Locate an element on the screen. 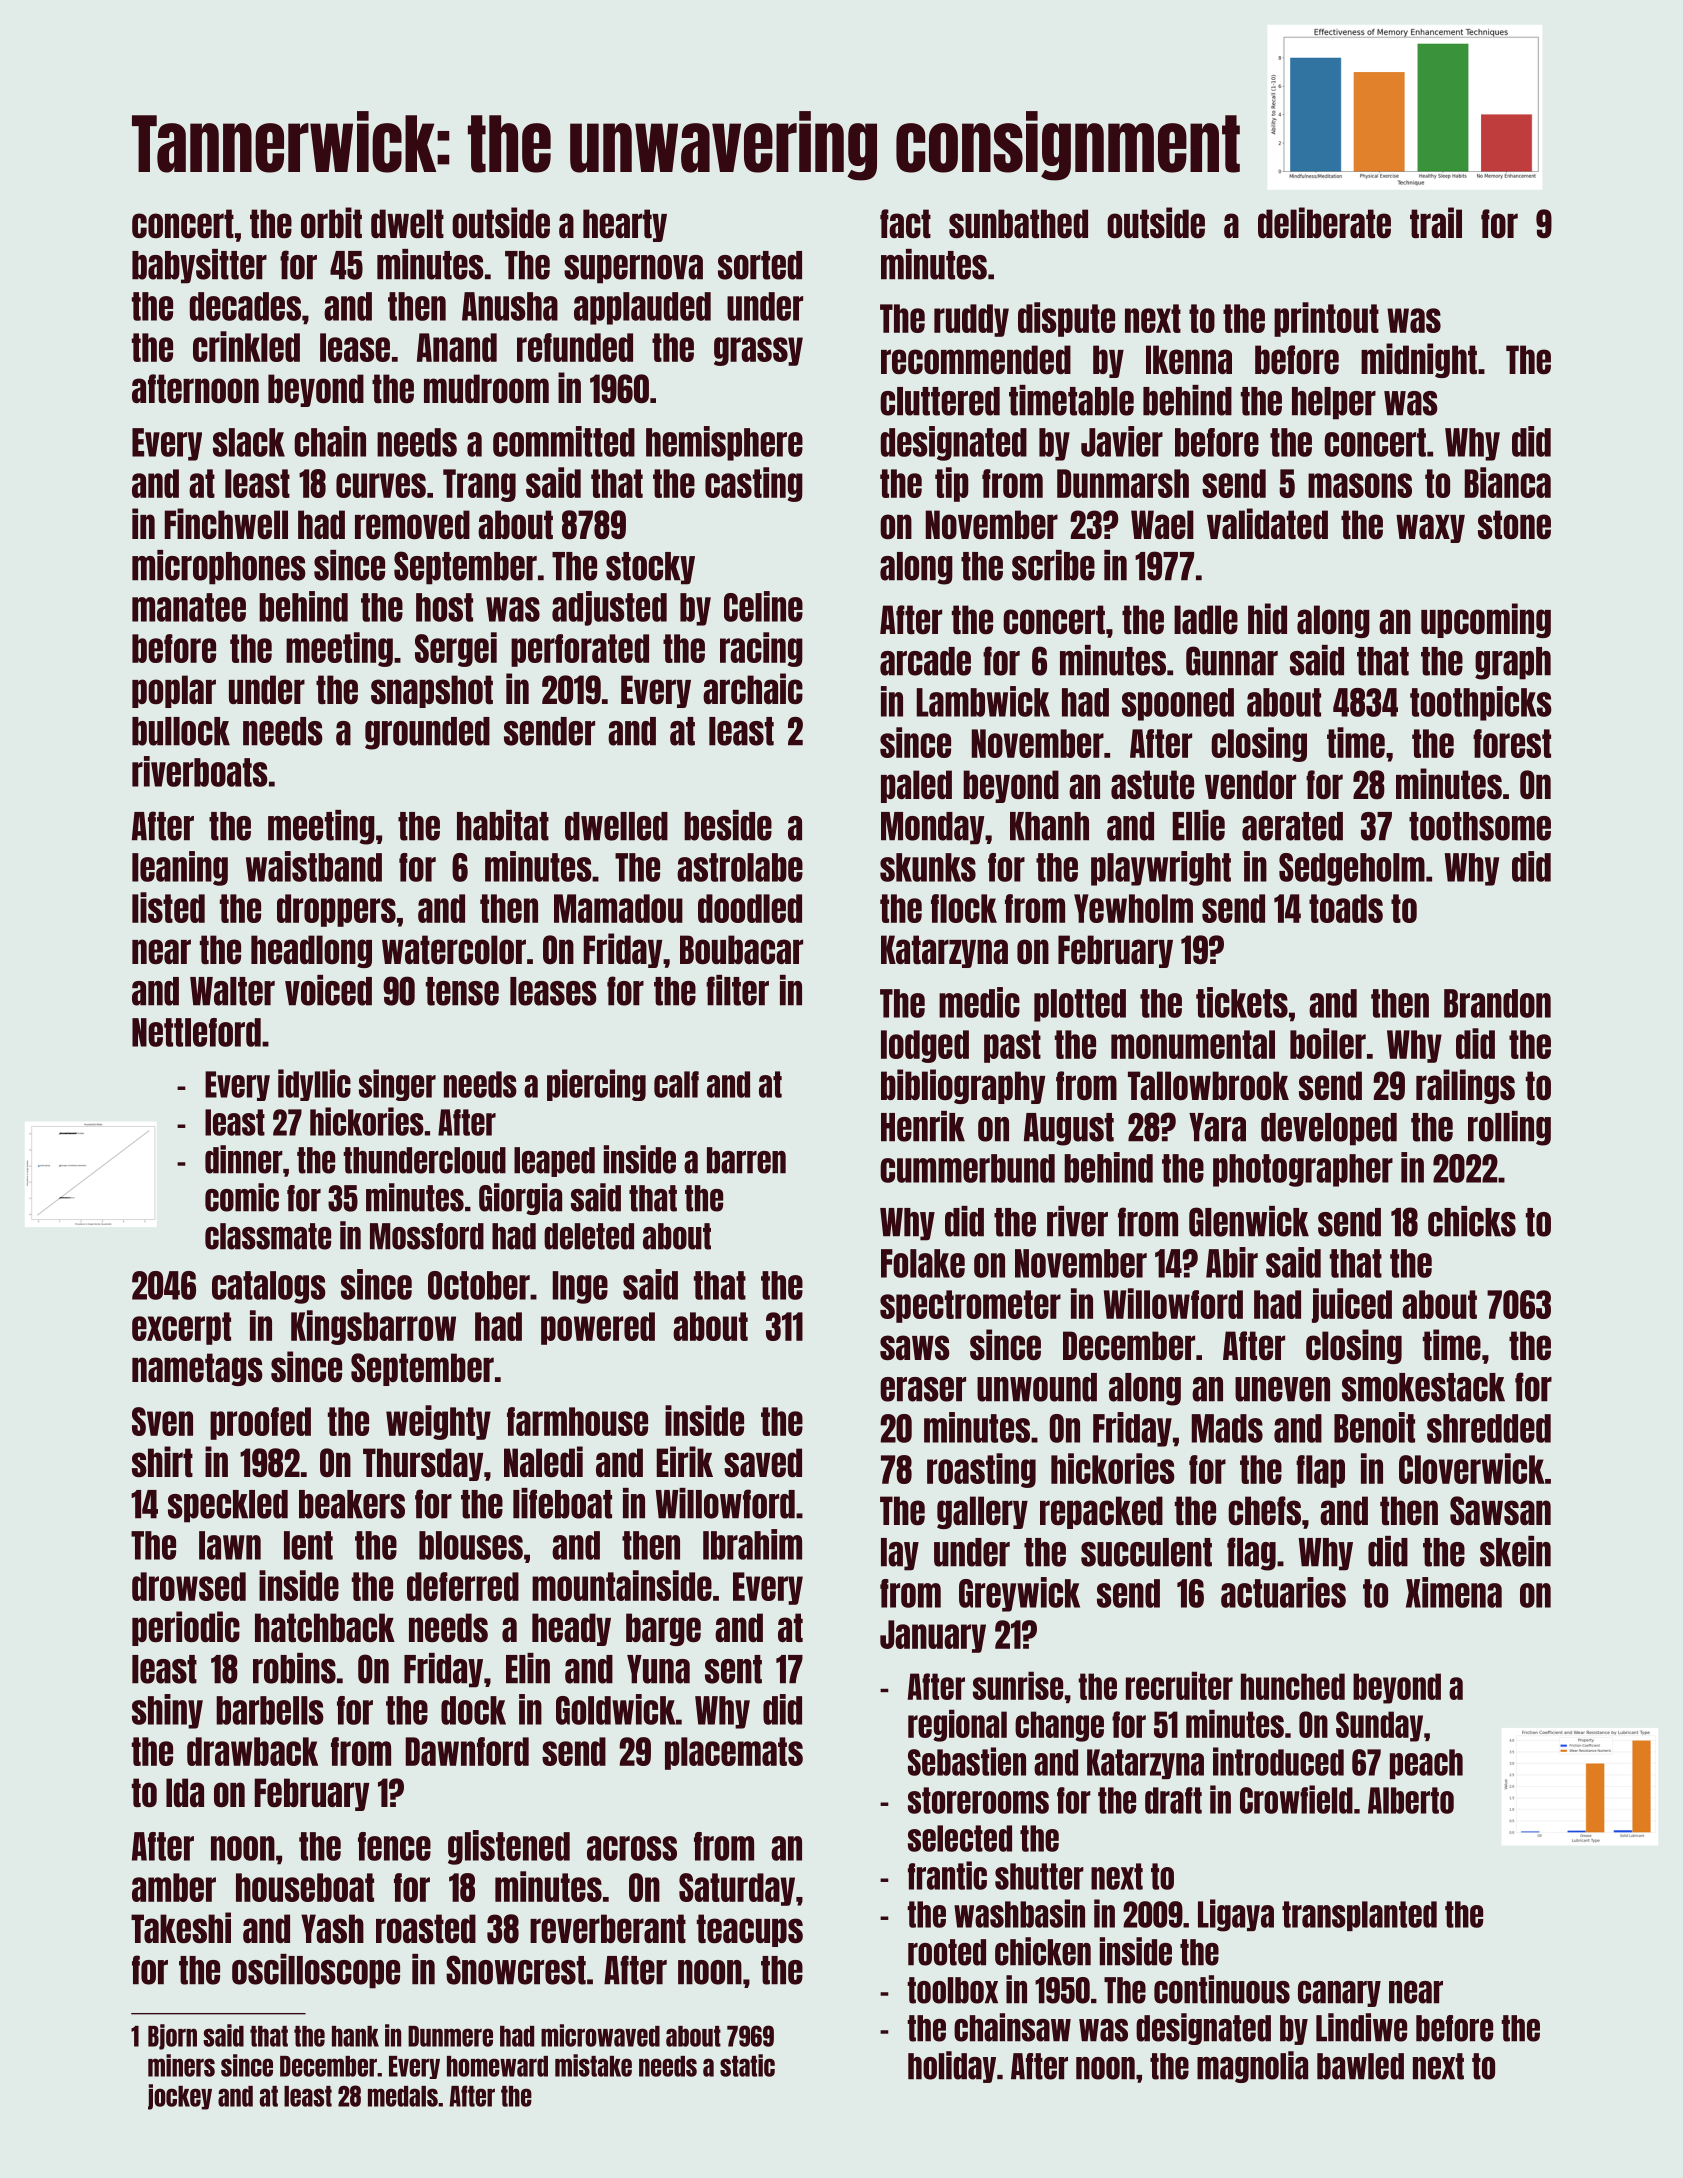  bullock is located at coordinates (181, 731).
